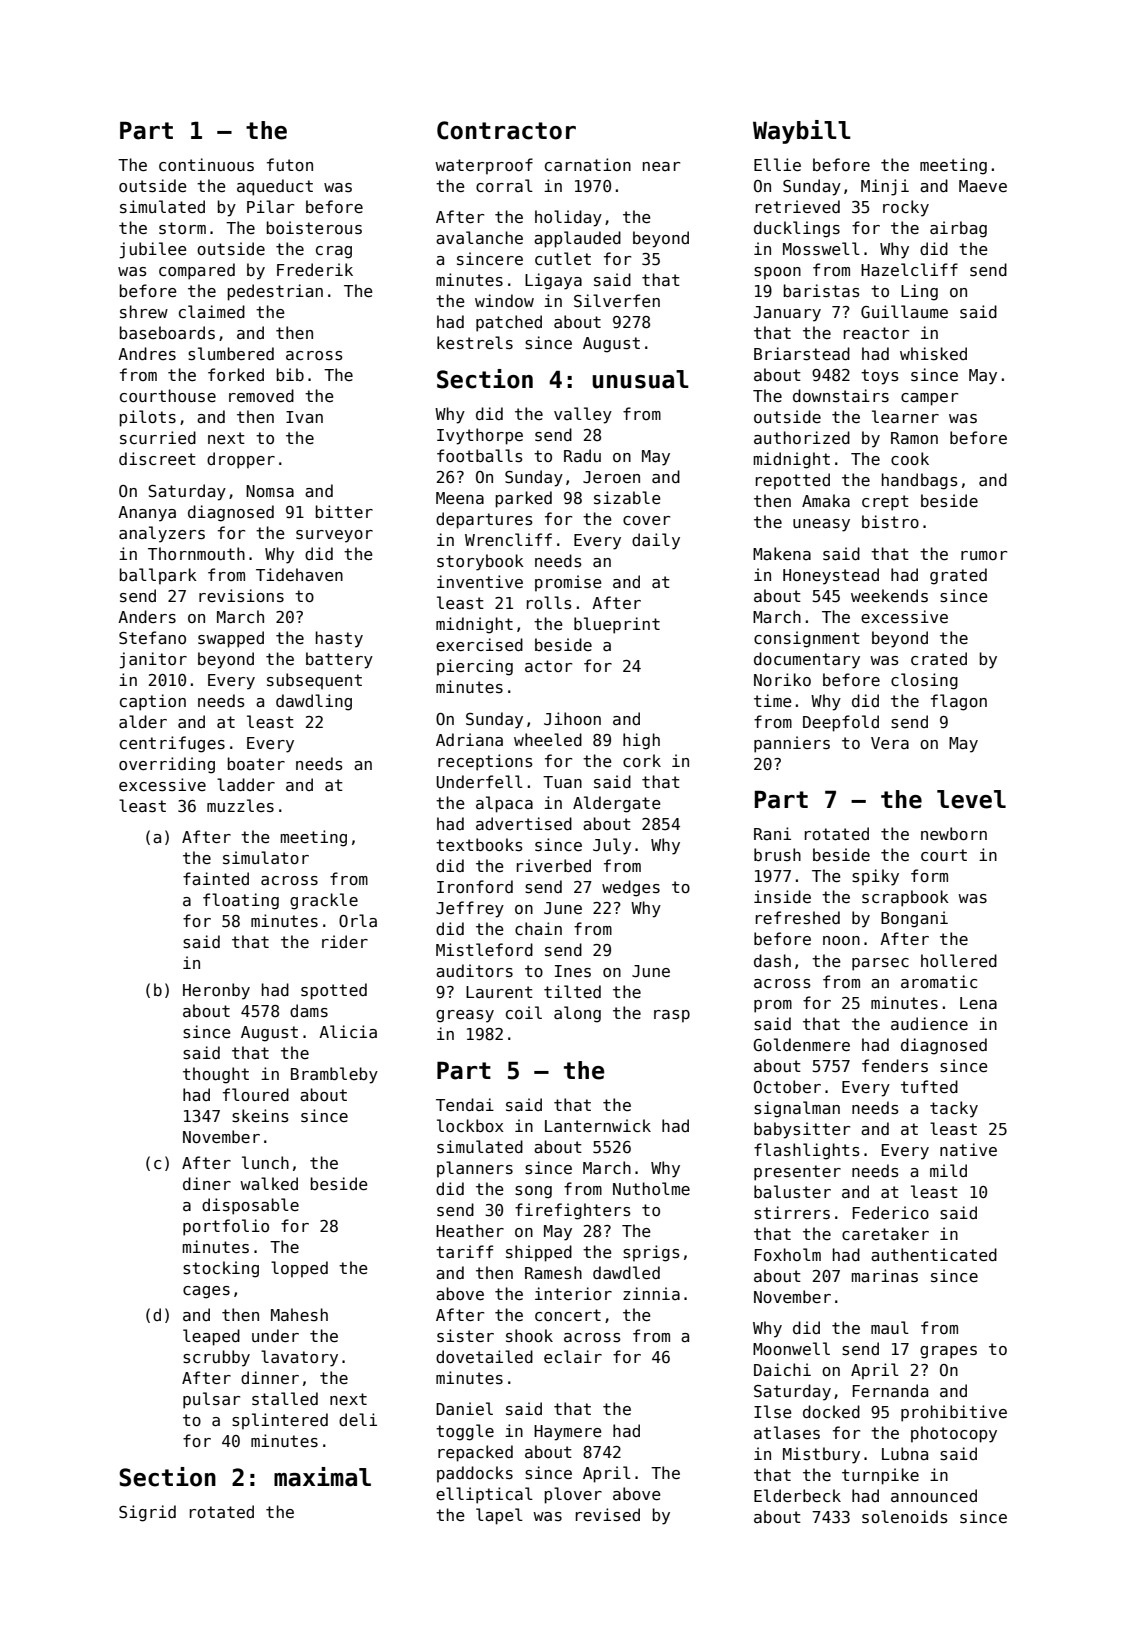 The image size is (1133, 1642). Describe the element at coordinates (782, 553) in the screenshot. I see `Makena` at that location.
